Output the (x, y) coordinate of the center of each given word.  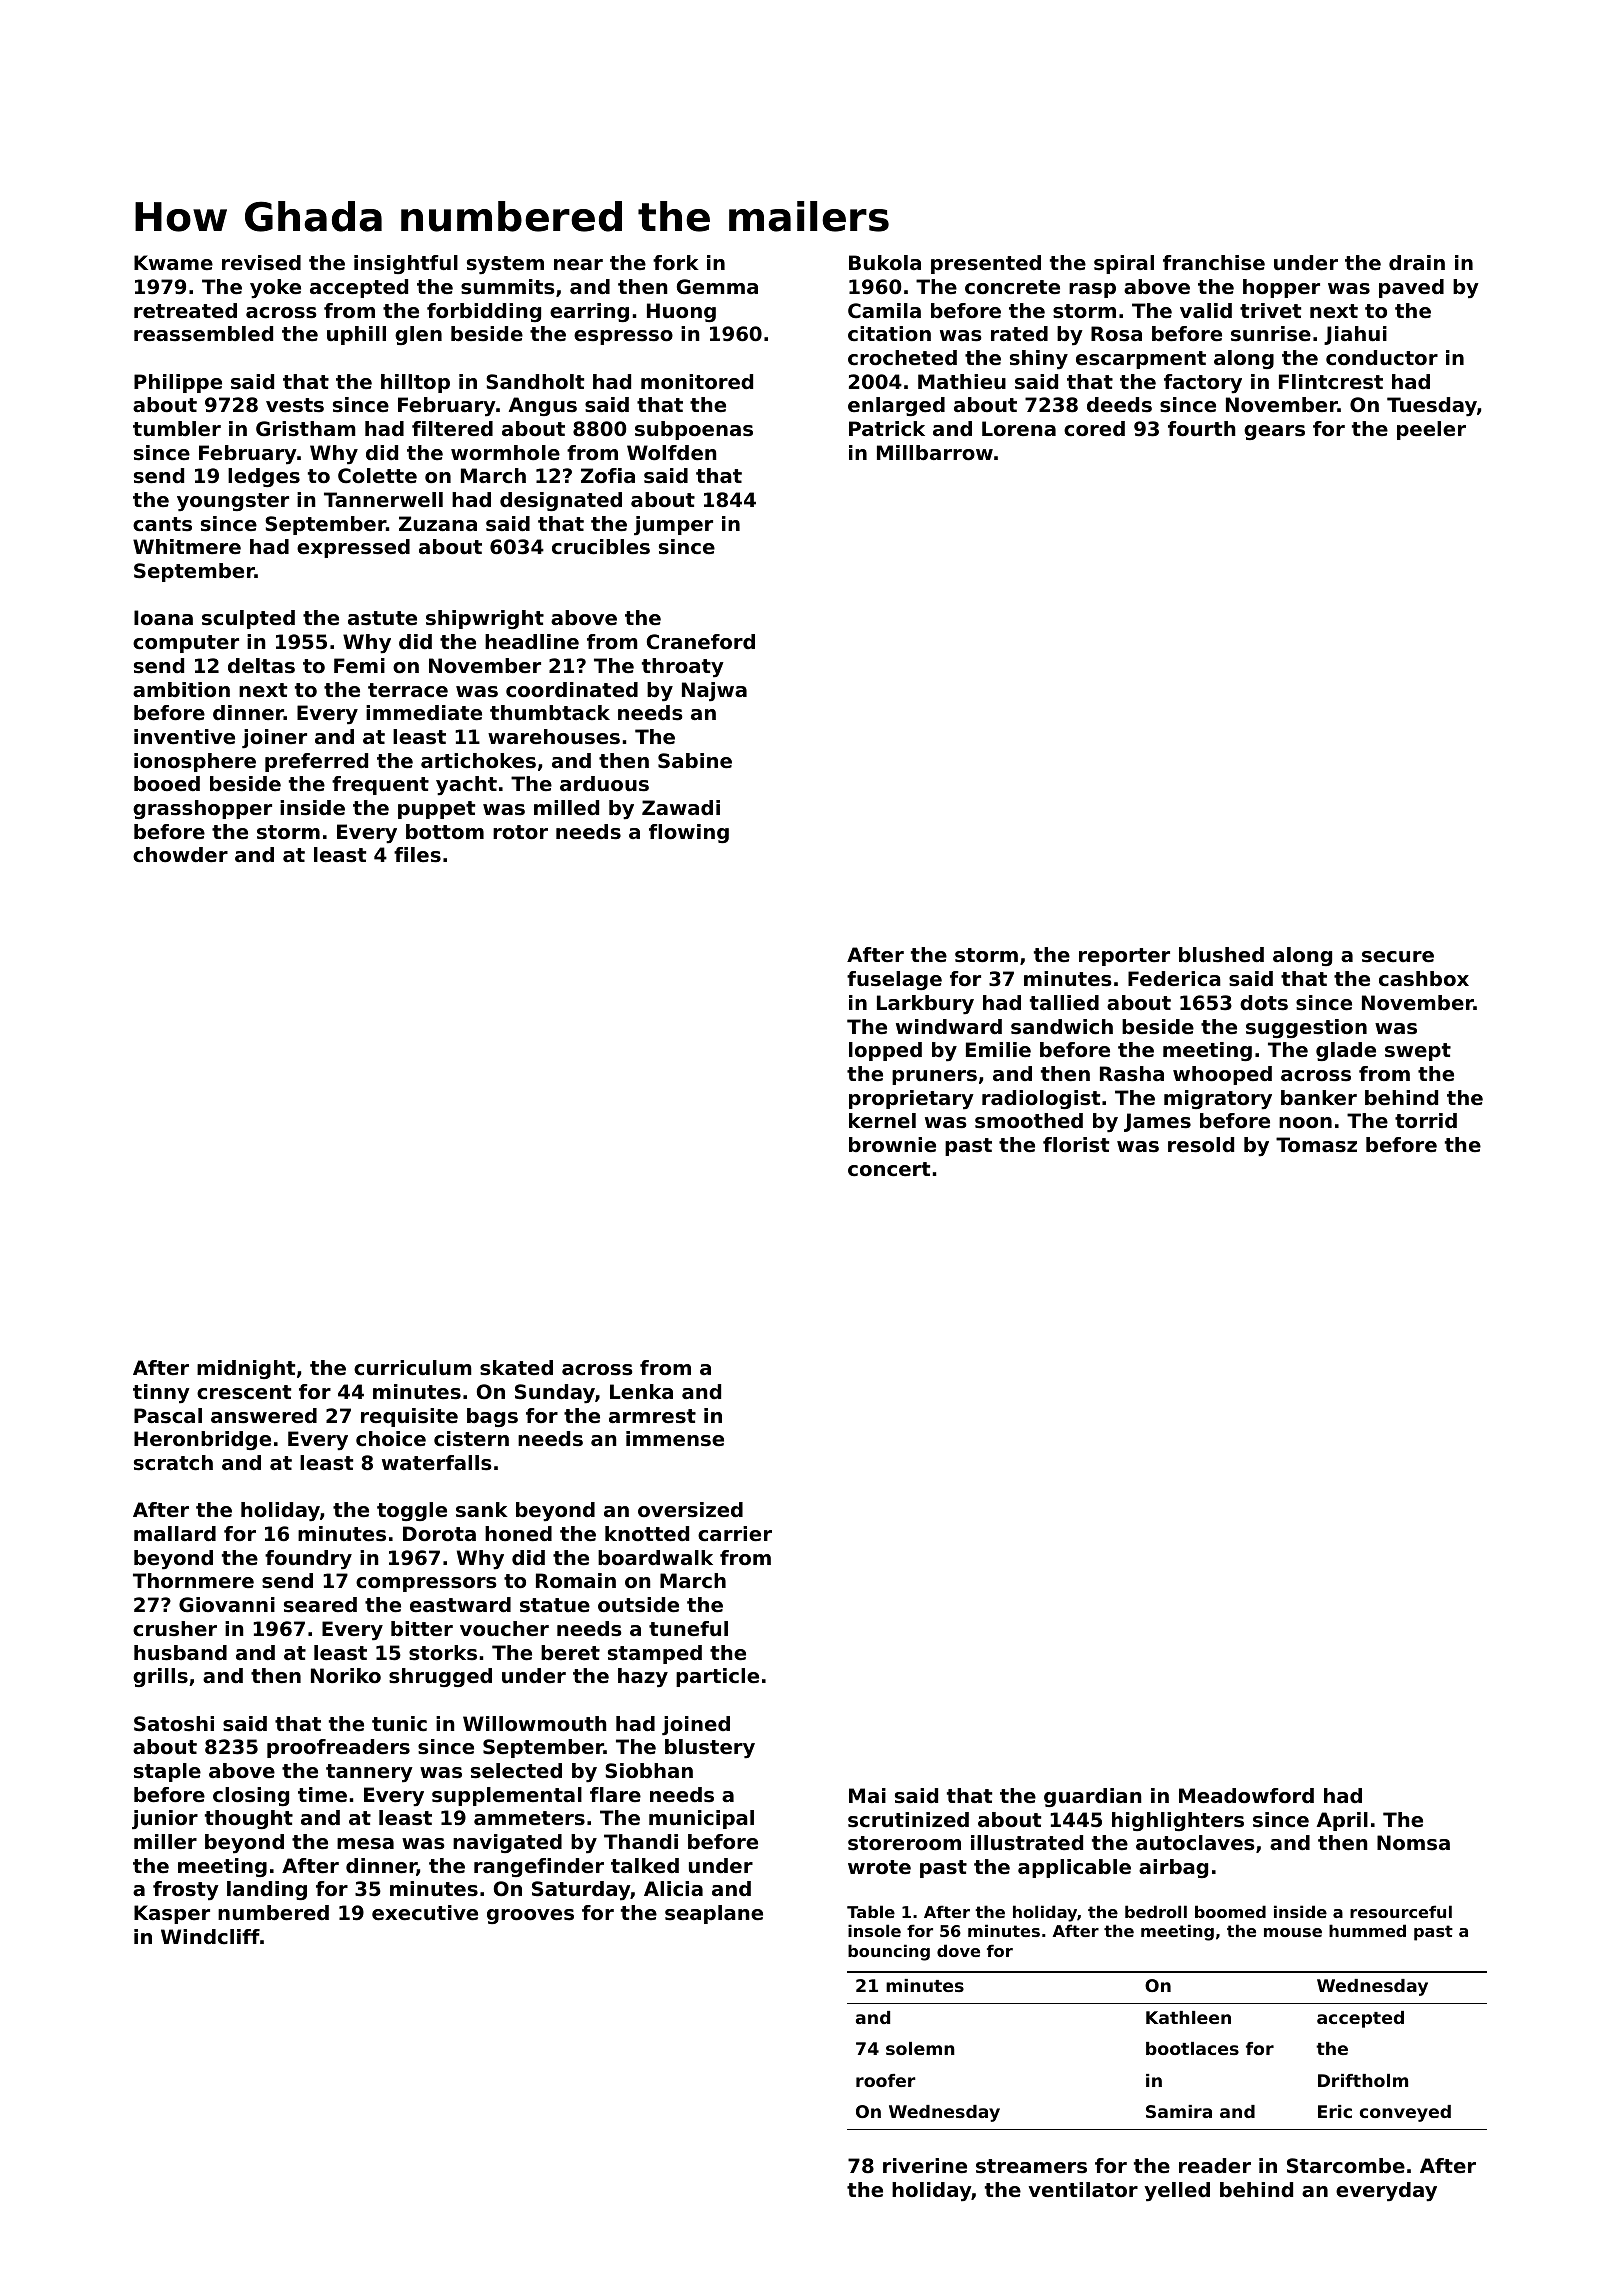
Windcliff (210, 1937)
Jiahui (1355, 335)
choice (391, 1439)
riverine (925, 2166)
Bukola (885, 263)
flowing (689, 833)
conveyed (1405, 2113)
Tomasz (1316, 1145)
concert (889, 1169)
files (417, 855)
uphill (356, 335)
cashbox (1424, 979)
